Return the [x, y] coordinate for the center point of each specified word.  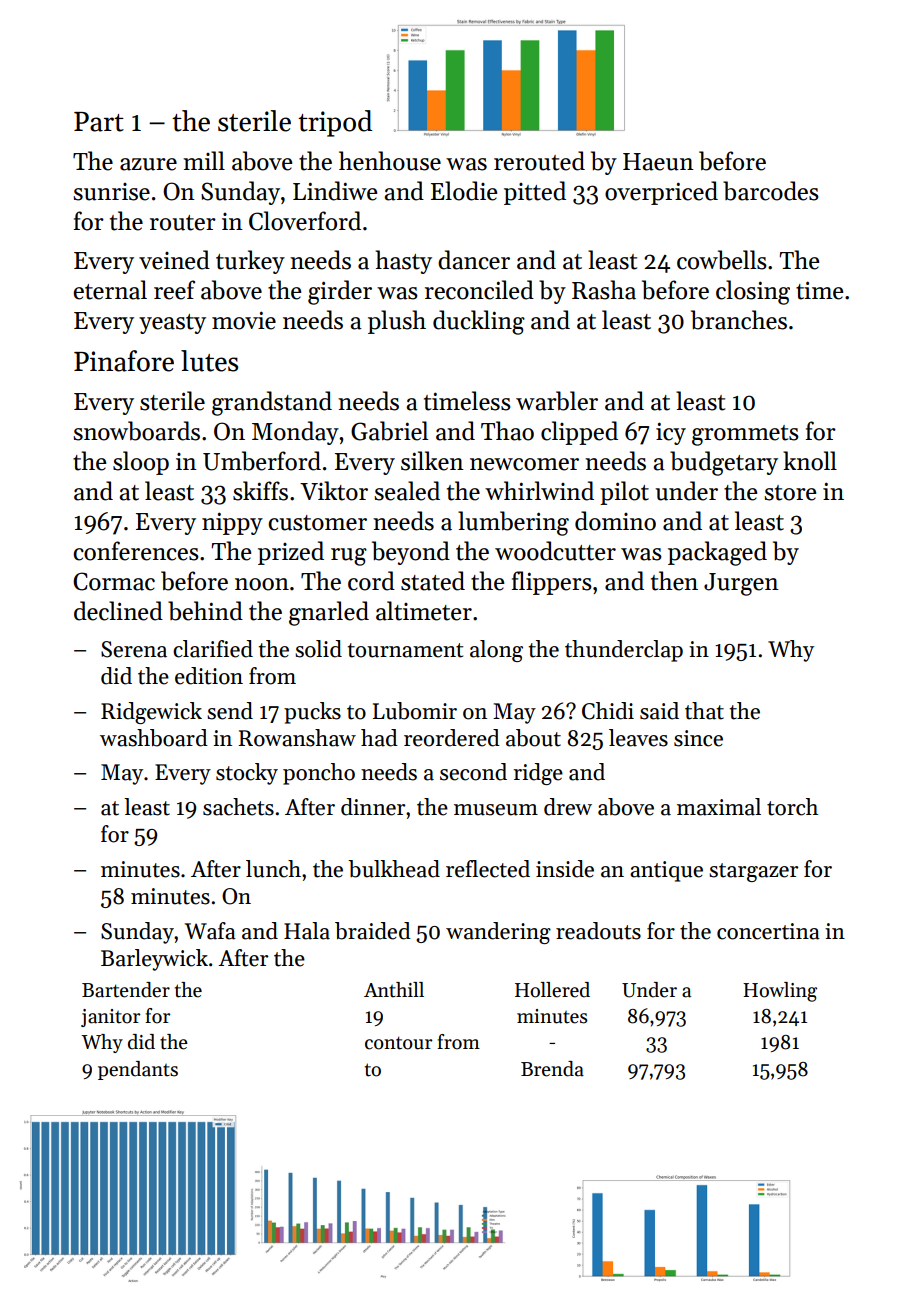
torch [792, 807]
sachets [238, 807]
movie [244, 320]
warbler [557, 401]
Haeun [658, 162]
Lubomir [415, 711]
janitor [110, 1018]
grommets [745, 435]
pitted [535, 193]
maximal [719, 807]
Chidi [608, 711]
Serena [134, 649]
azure [148, 164]
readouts [598, 931]
